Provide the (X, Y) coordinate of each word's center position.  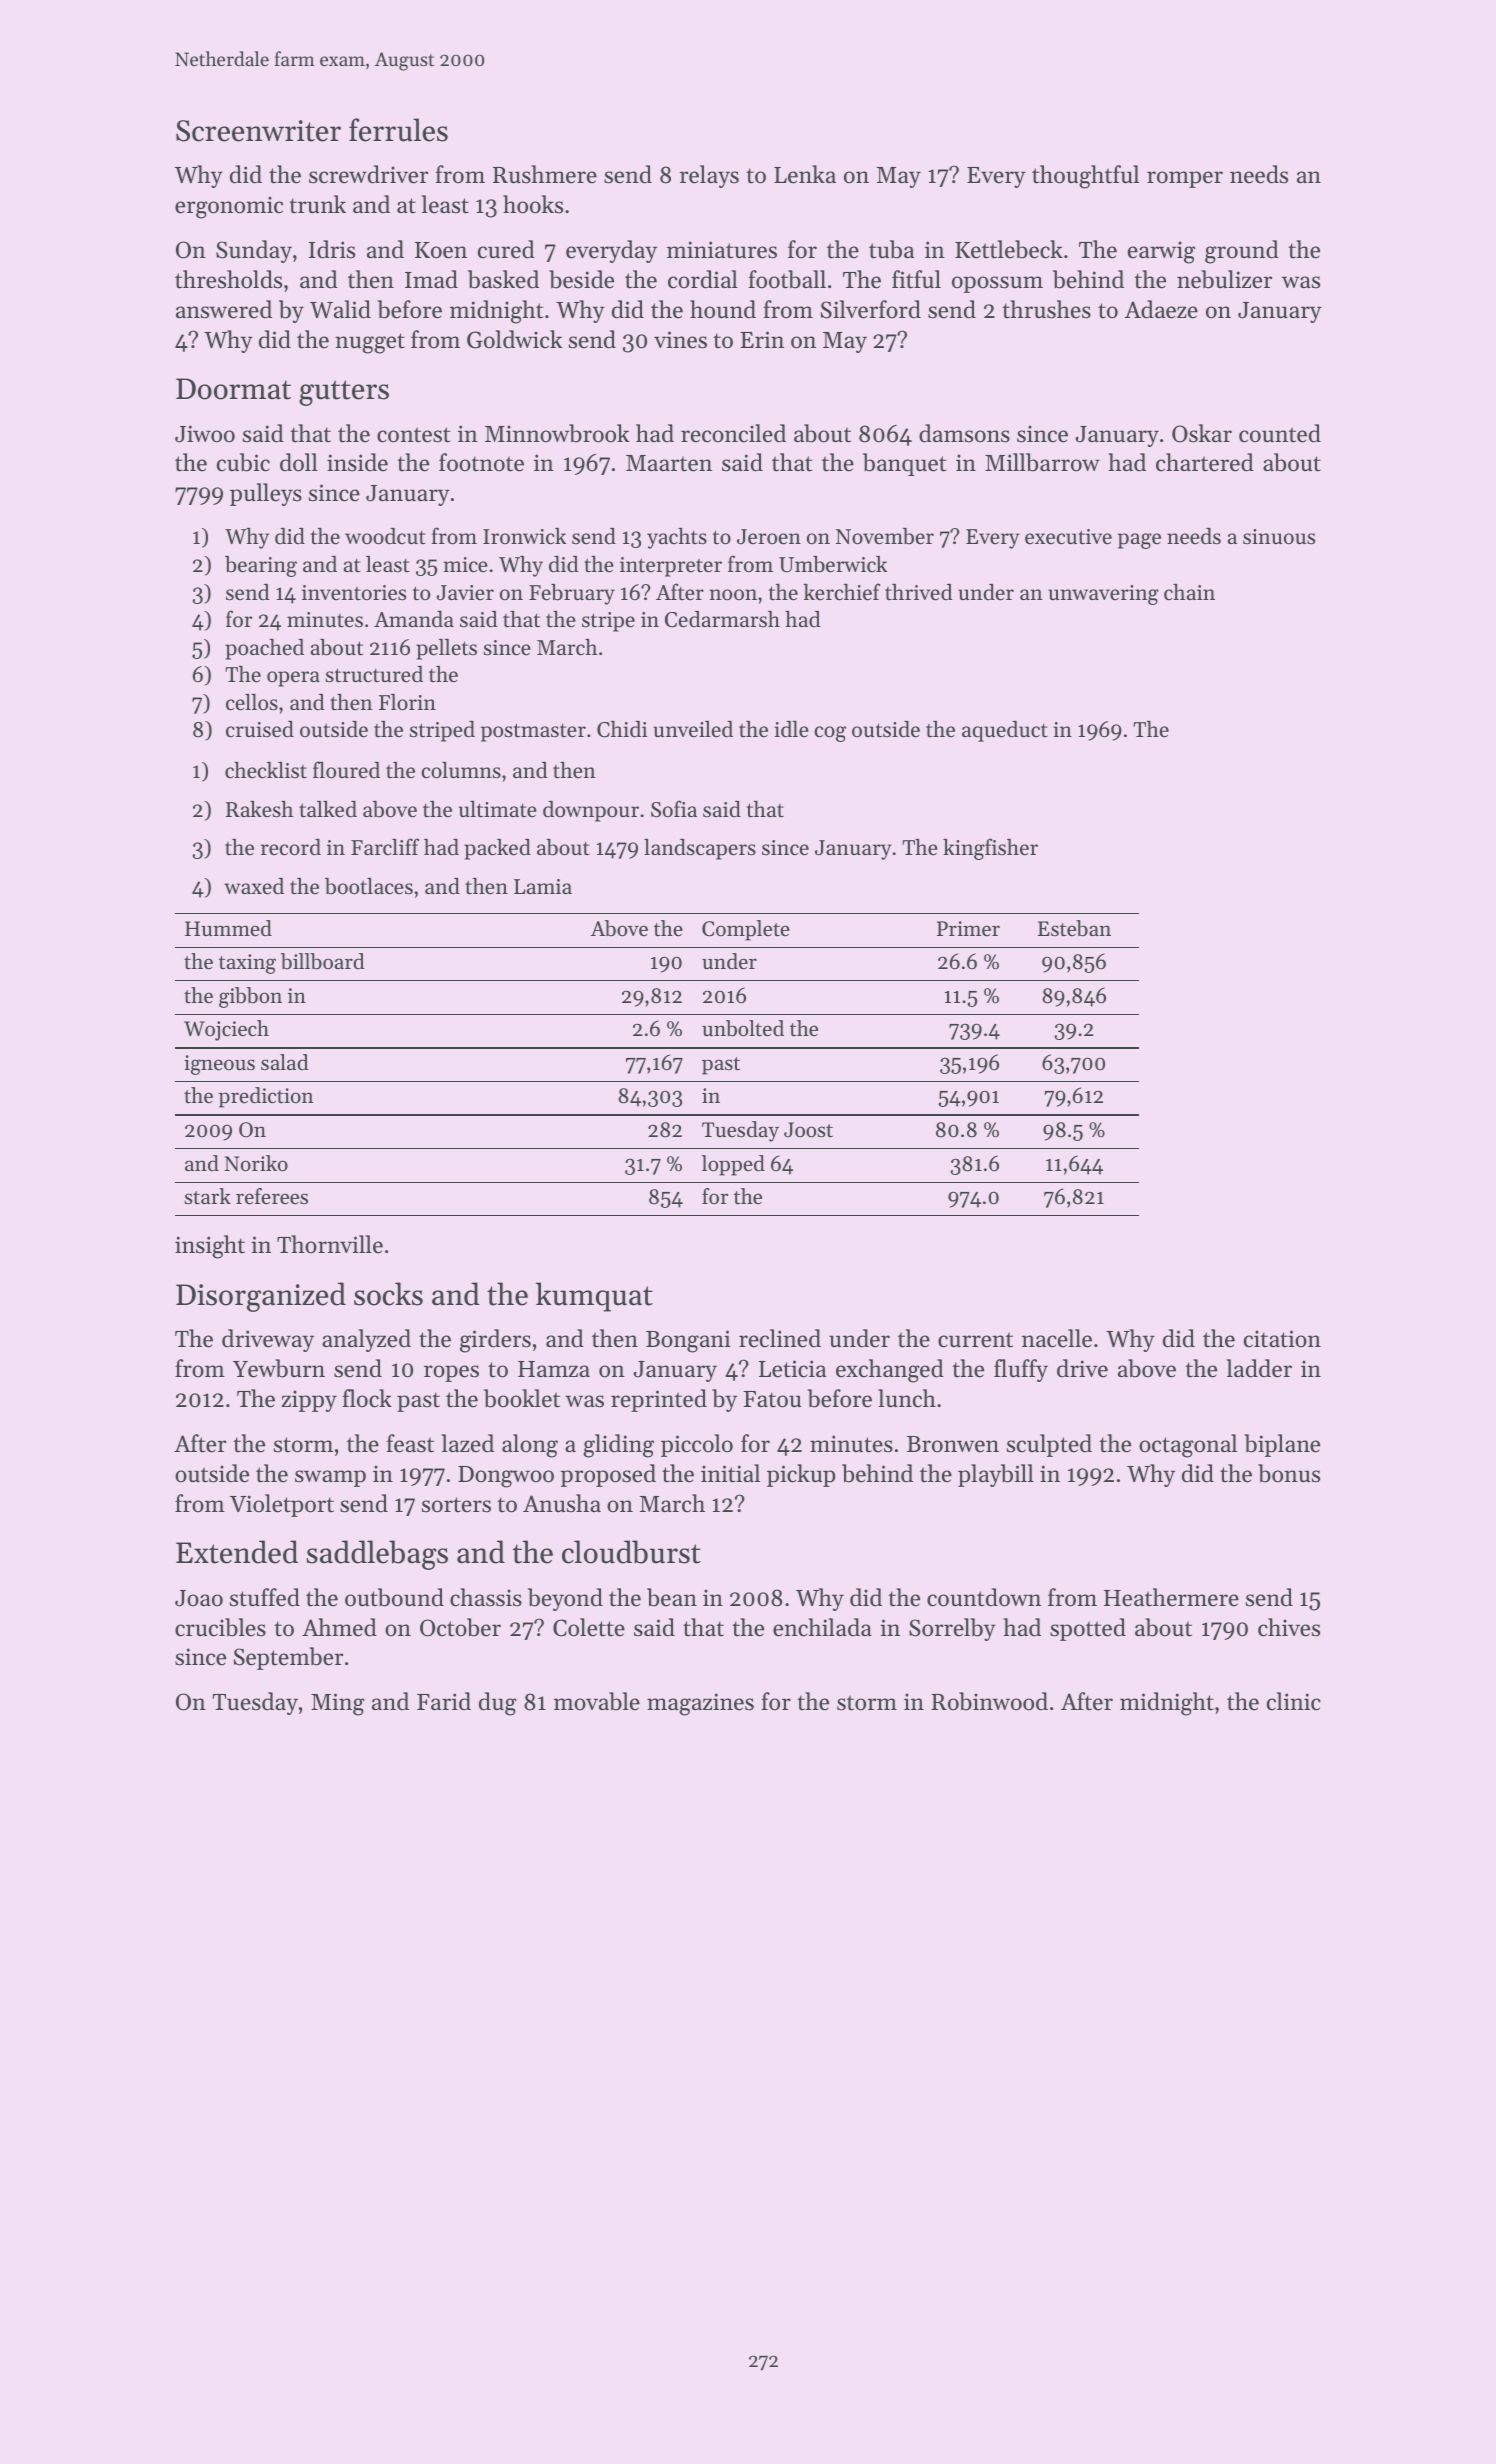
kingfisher (990, 849)
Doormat (233, 389)
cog (830, 734)
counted (1280, 433)
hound (723, 309)
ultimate (498, 809)
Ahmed (339, 1627)
